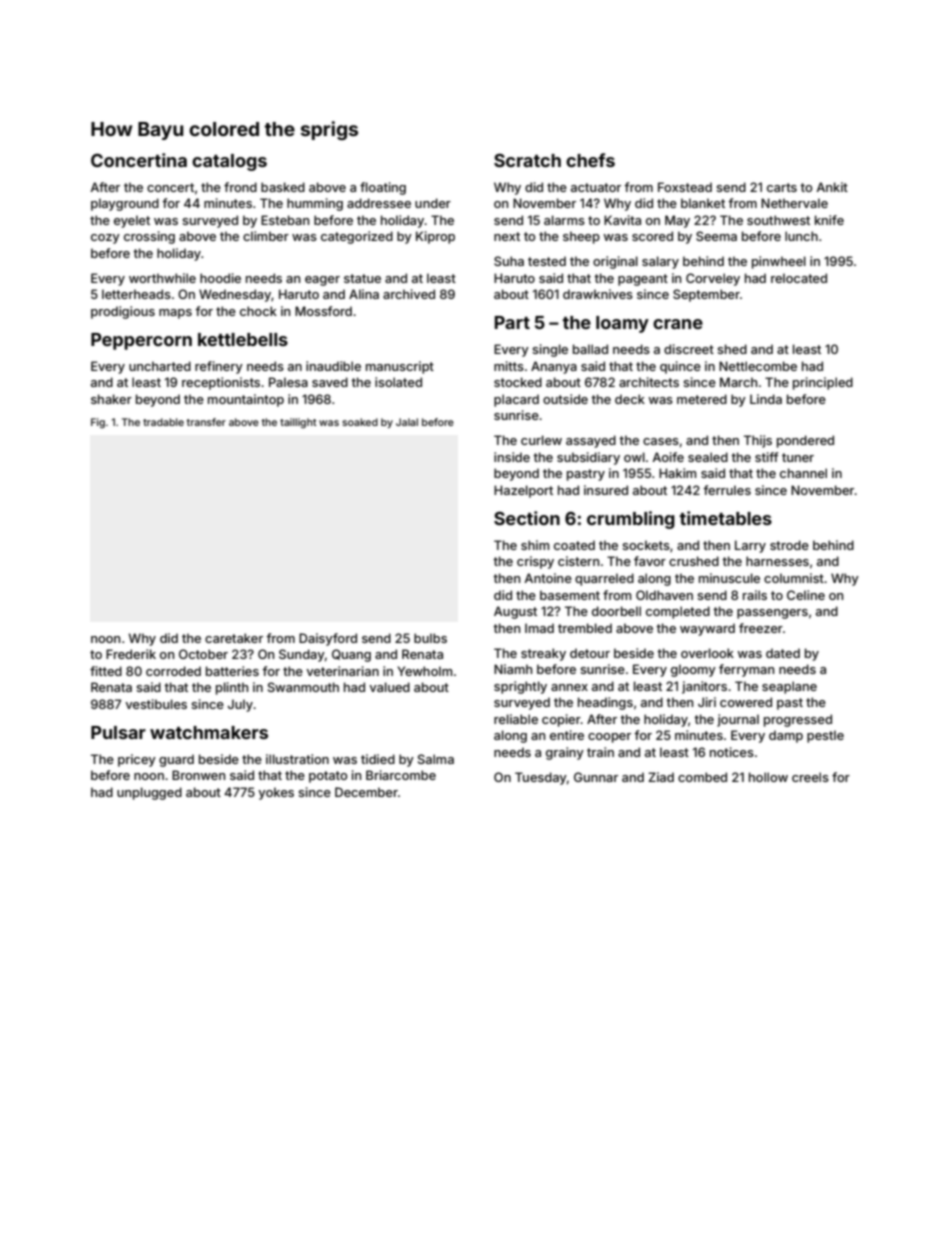  I want to click on watchmakers, so click(209, 732).
